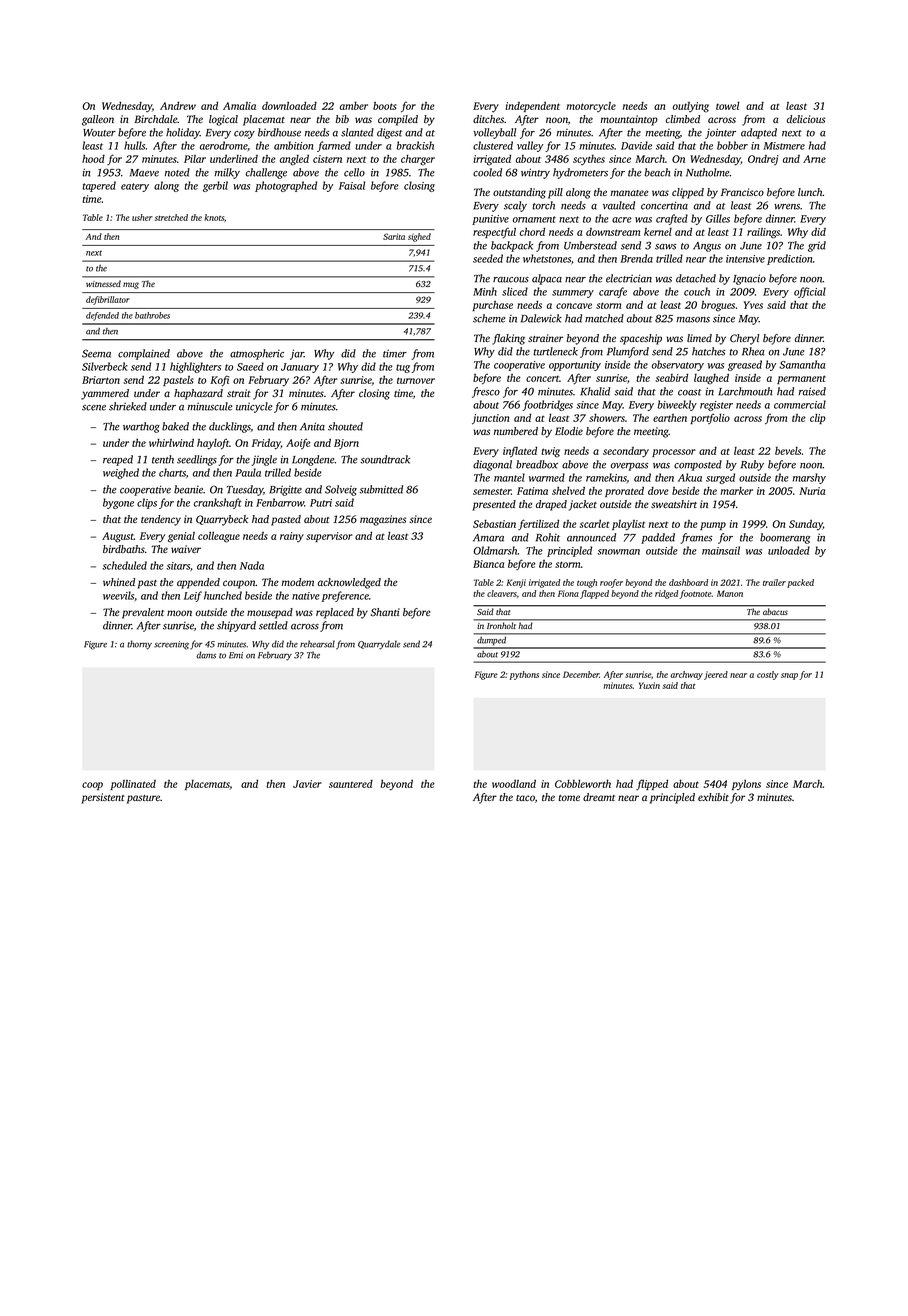  What do you see at coordinates (789, 676) in the page?
I see `snap` at bounding box center [789, 676].
